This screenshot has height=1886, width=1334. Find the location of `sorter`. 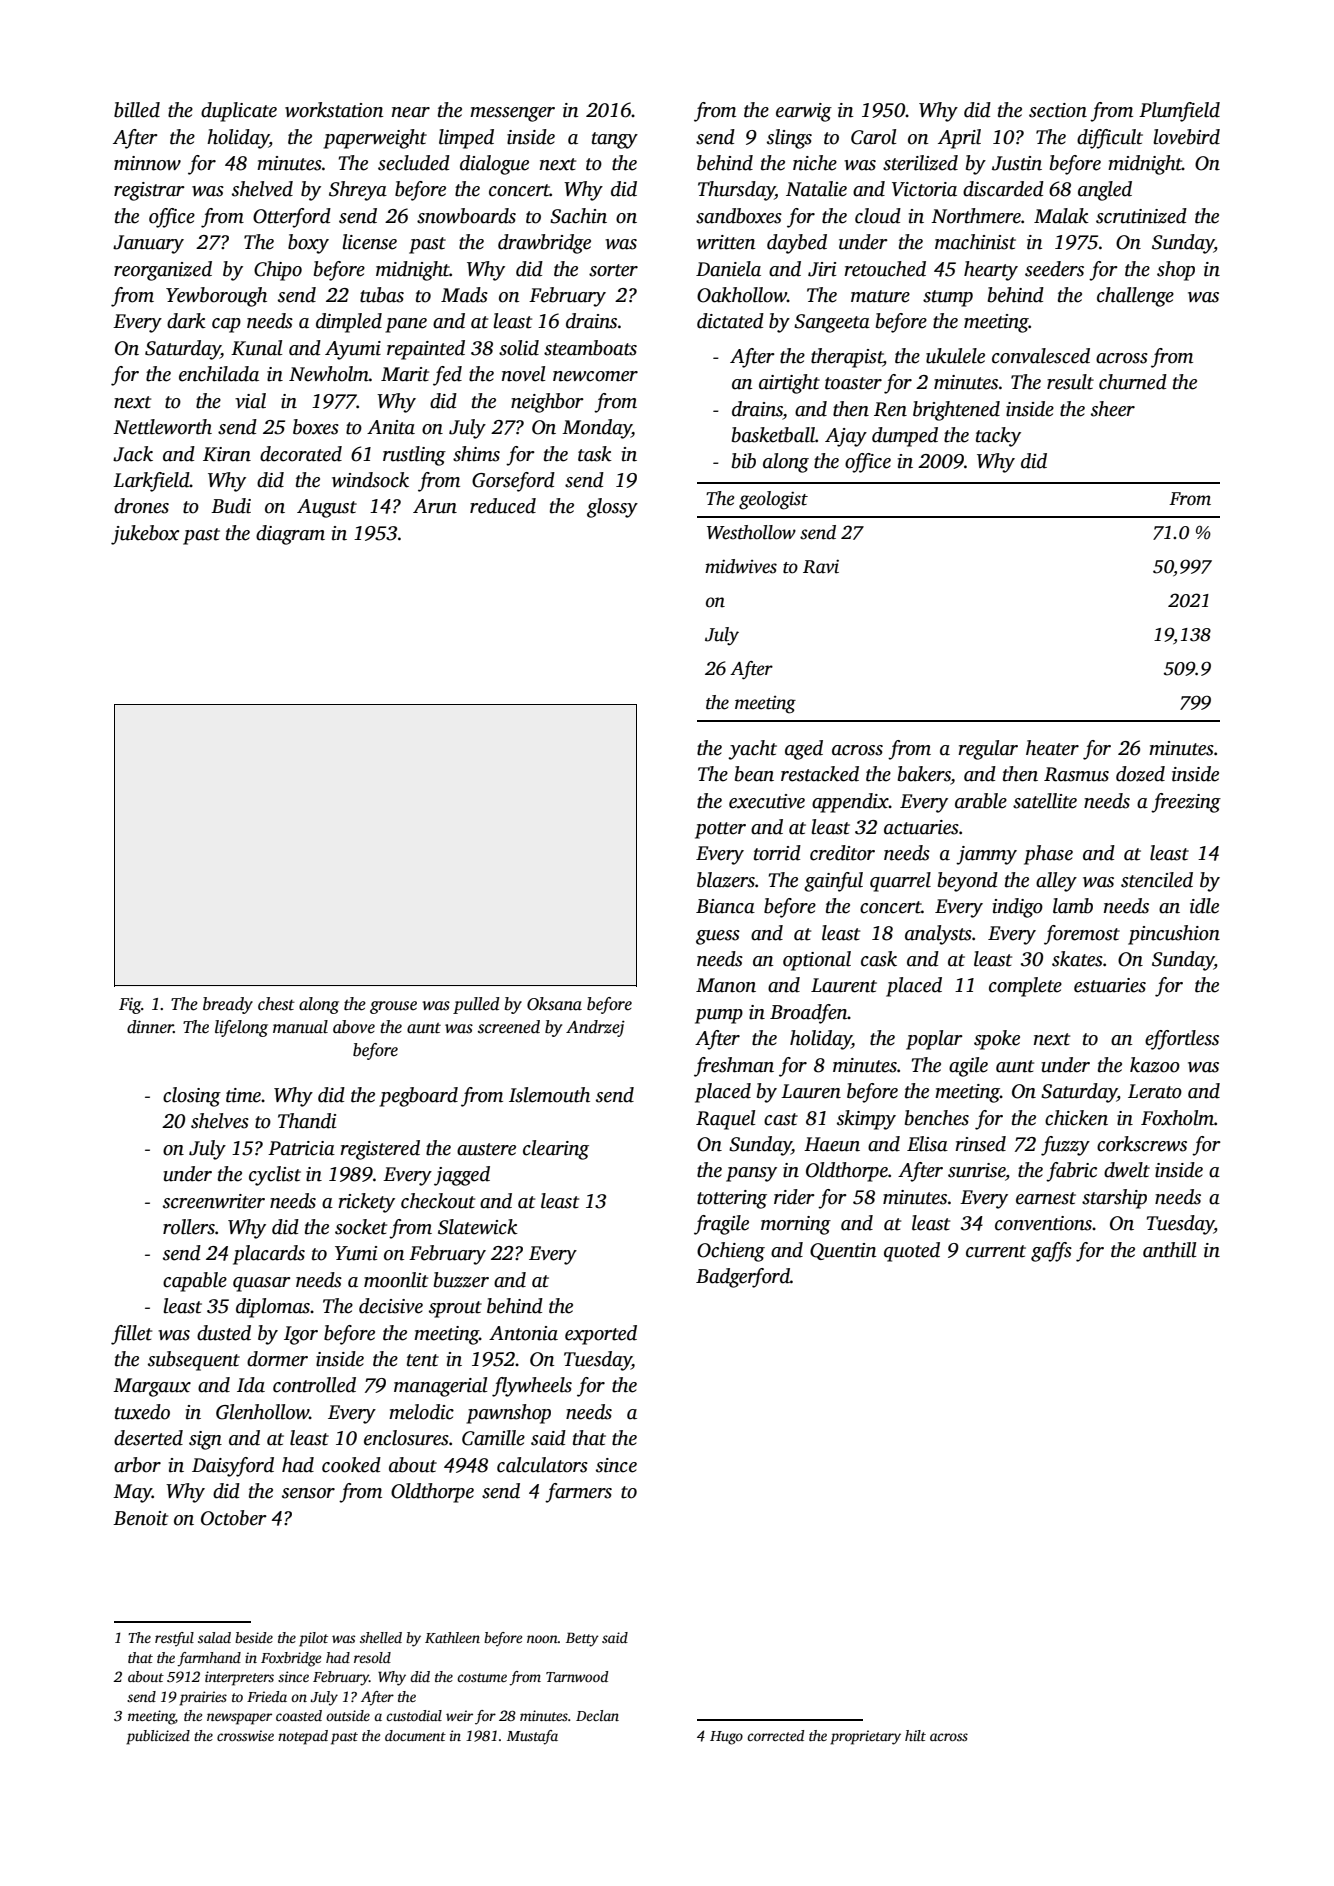

sorter is located at coordinates (613, 270).
